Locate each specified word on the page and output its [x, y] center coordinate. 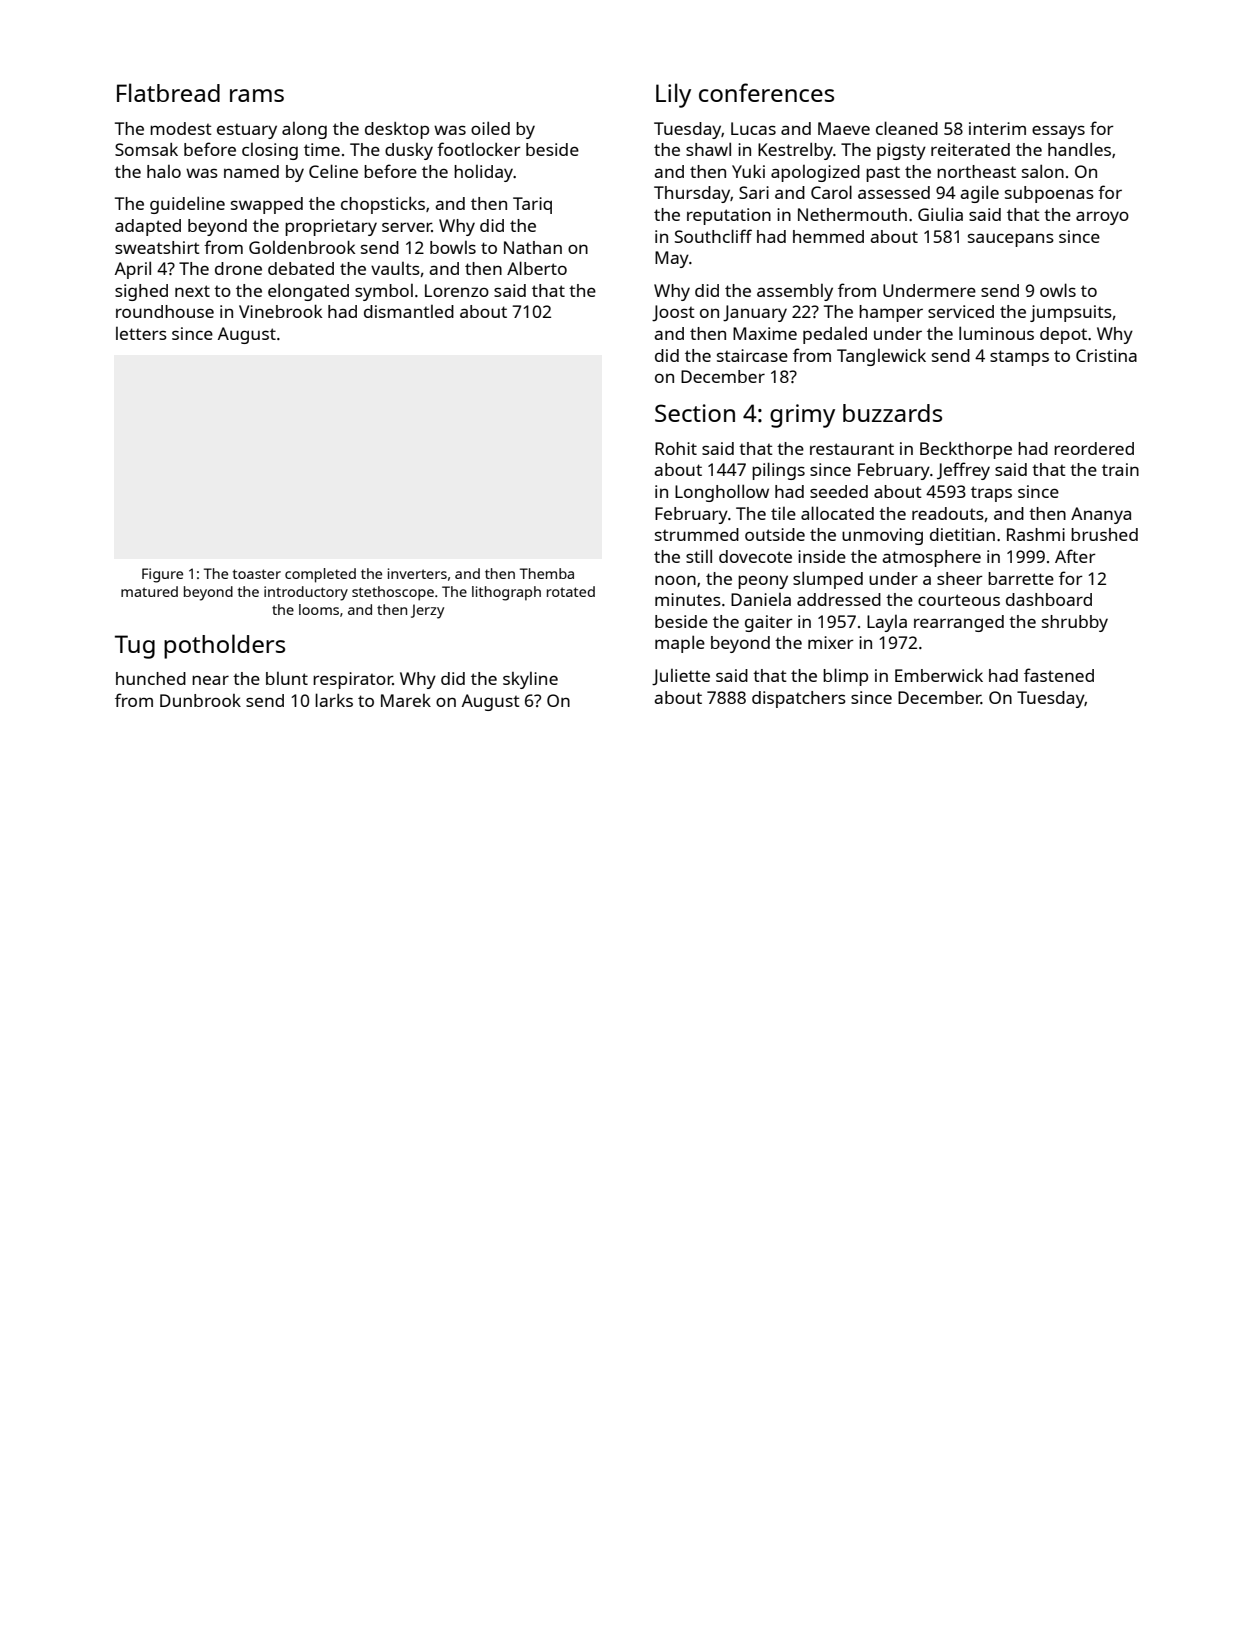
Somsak [146, 149]
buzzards [892, 413]
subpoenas [1049, 194]
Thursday [692, 194]
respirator [353, 680]
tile [783, 513]
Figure [162, 575]
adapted [148, 227]
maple [680, 644]
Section [695, 413]
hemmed [828, 236]
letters [141, 333]
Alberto [537, 268]
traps [991, 494]
